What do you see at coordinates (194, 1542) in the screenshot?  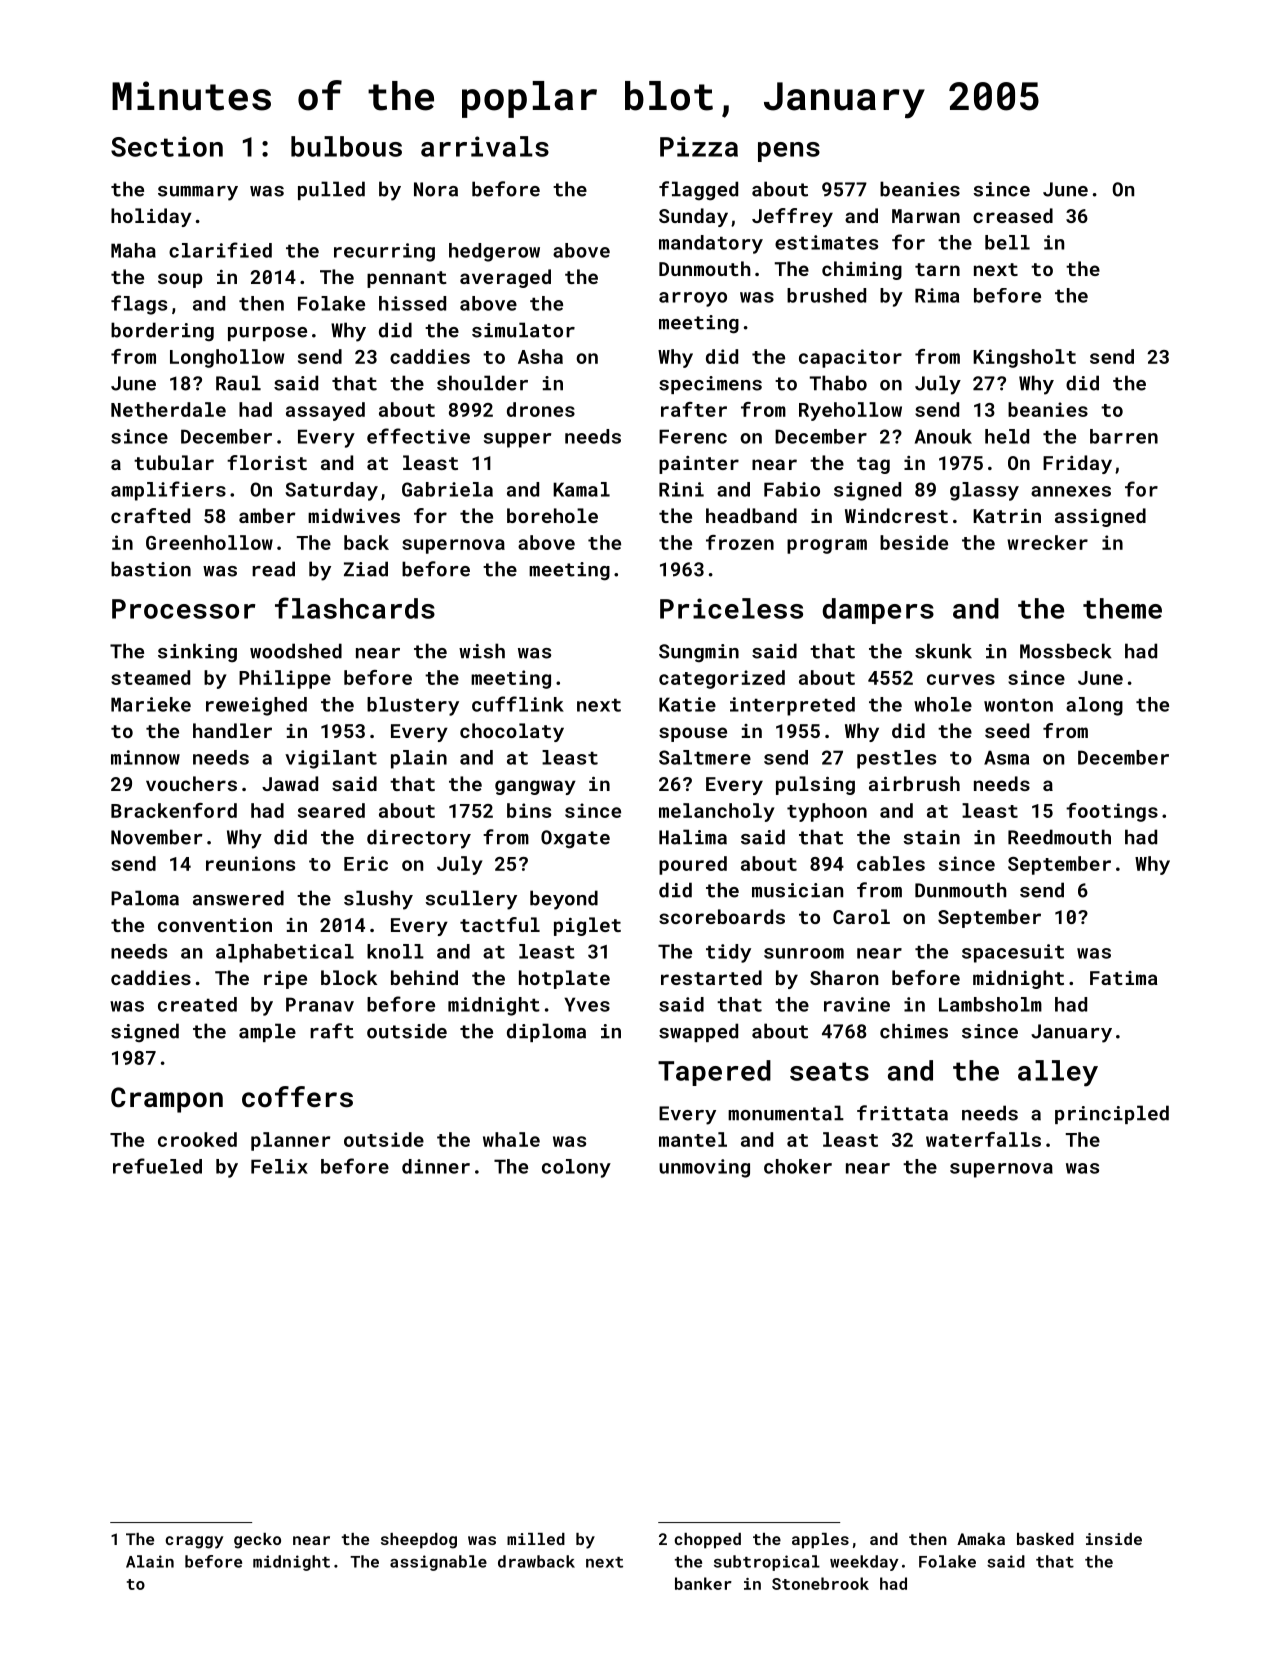 I see `craggy` at bounding box center [194, 1542].
